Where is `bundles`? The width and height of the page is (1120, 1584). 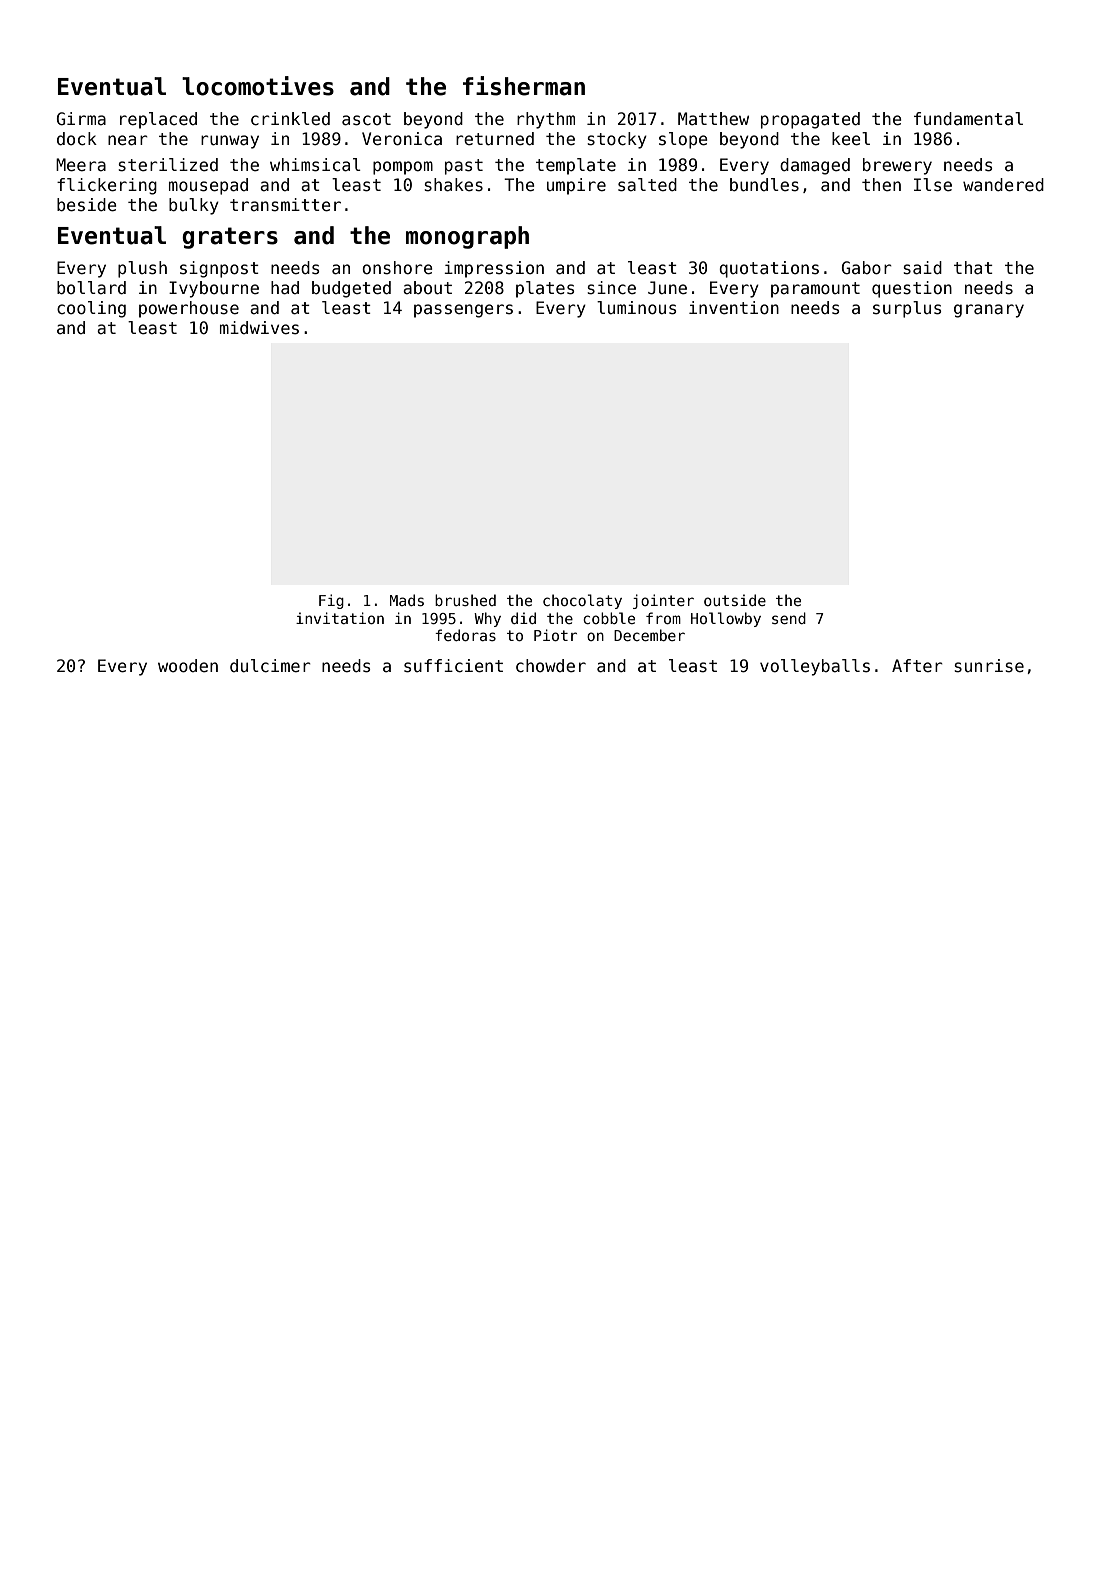 bundles is located at coordinates (764, 185).
